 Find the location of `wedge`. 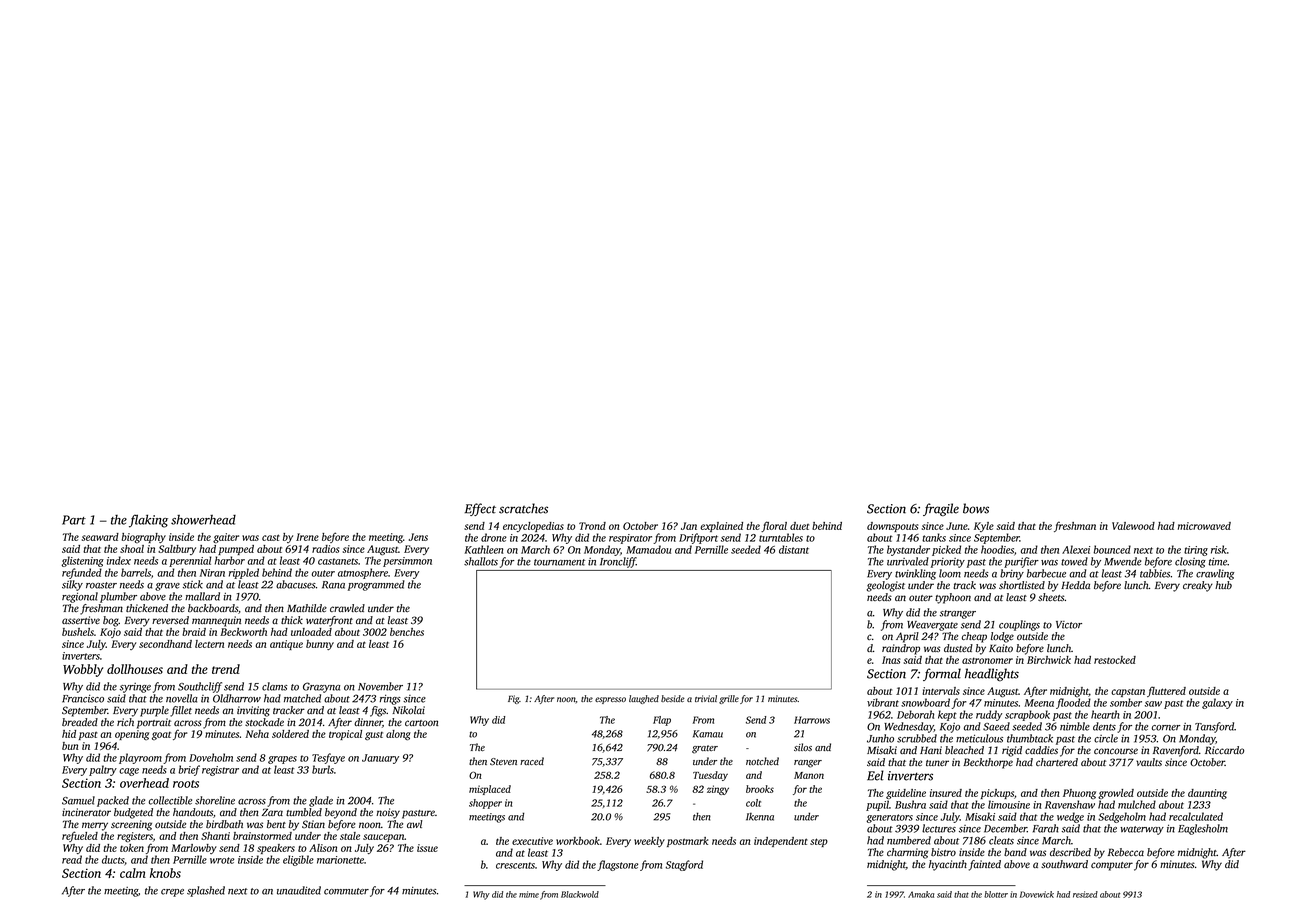

wedge is located at coordinates (1070, 817).
